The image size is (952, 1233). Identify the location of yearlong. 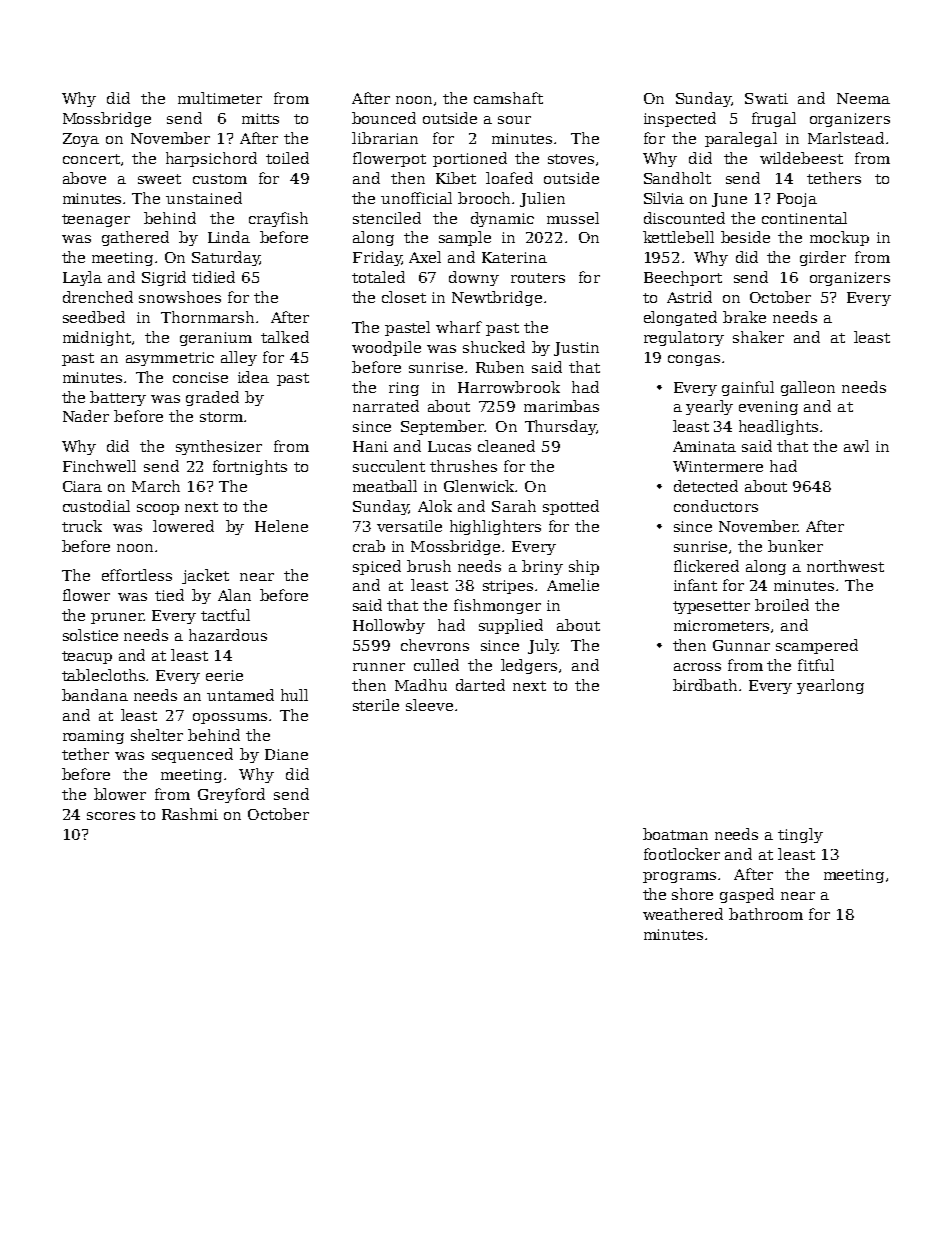
(830, 686).
